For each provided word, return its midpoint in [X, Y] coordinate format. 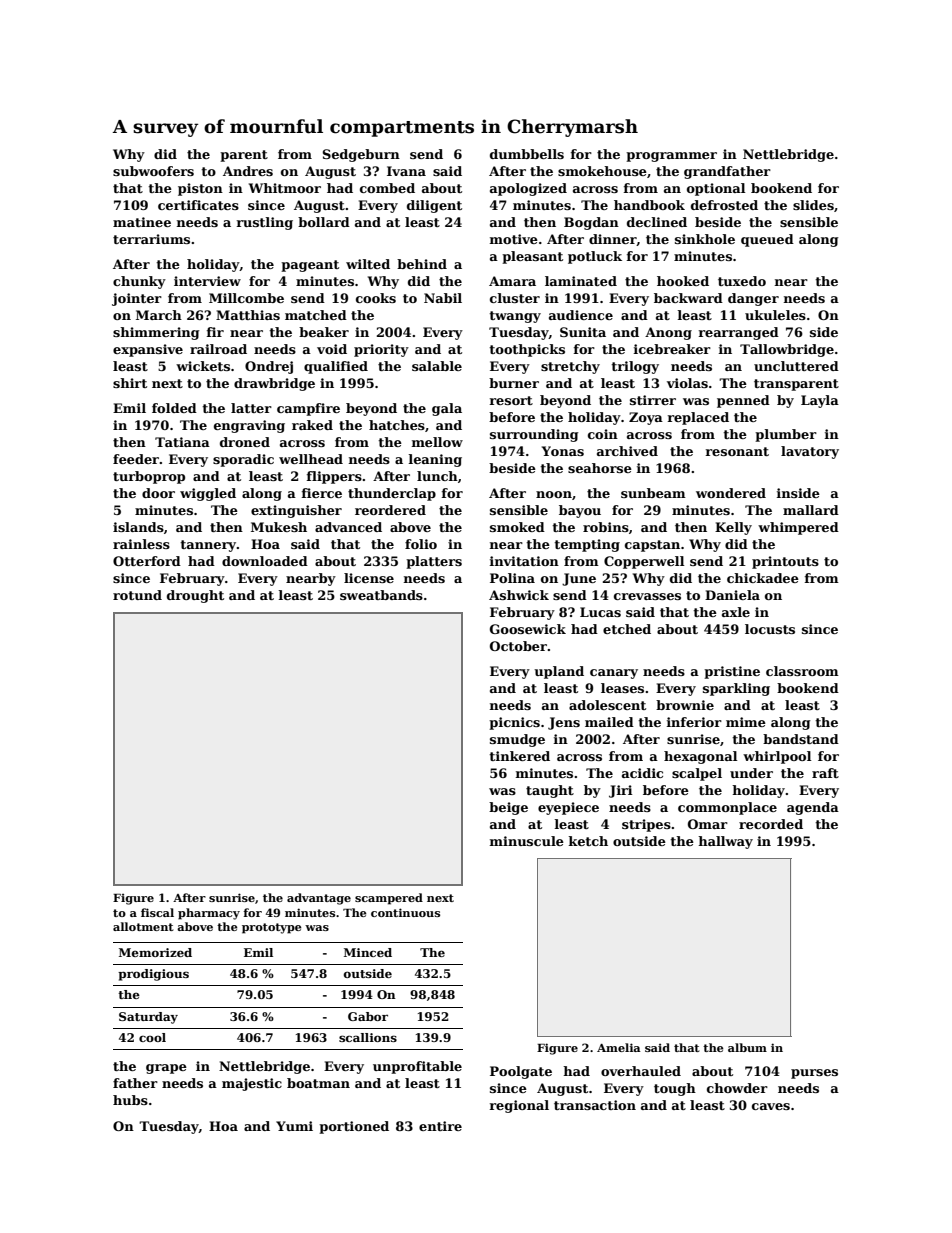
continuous [405, 912]
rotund [137, 595]
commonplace [727, 808]
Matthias [248, 315]
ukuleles [775, 315]
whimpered [798, 528]
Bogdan [591, 223]
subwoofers [153, 171]
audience [581, 315]
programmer [671, 157]
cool [152, 1037]
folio [421, 544]
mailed [609, 722]
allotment [143, 926]
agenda [813, 808]
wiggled [208, 494]
